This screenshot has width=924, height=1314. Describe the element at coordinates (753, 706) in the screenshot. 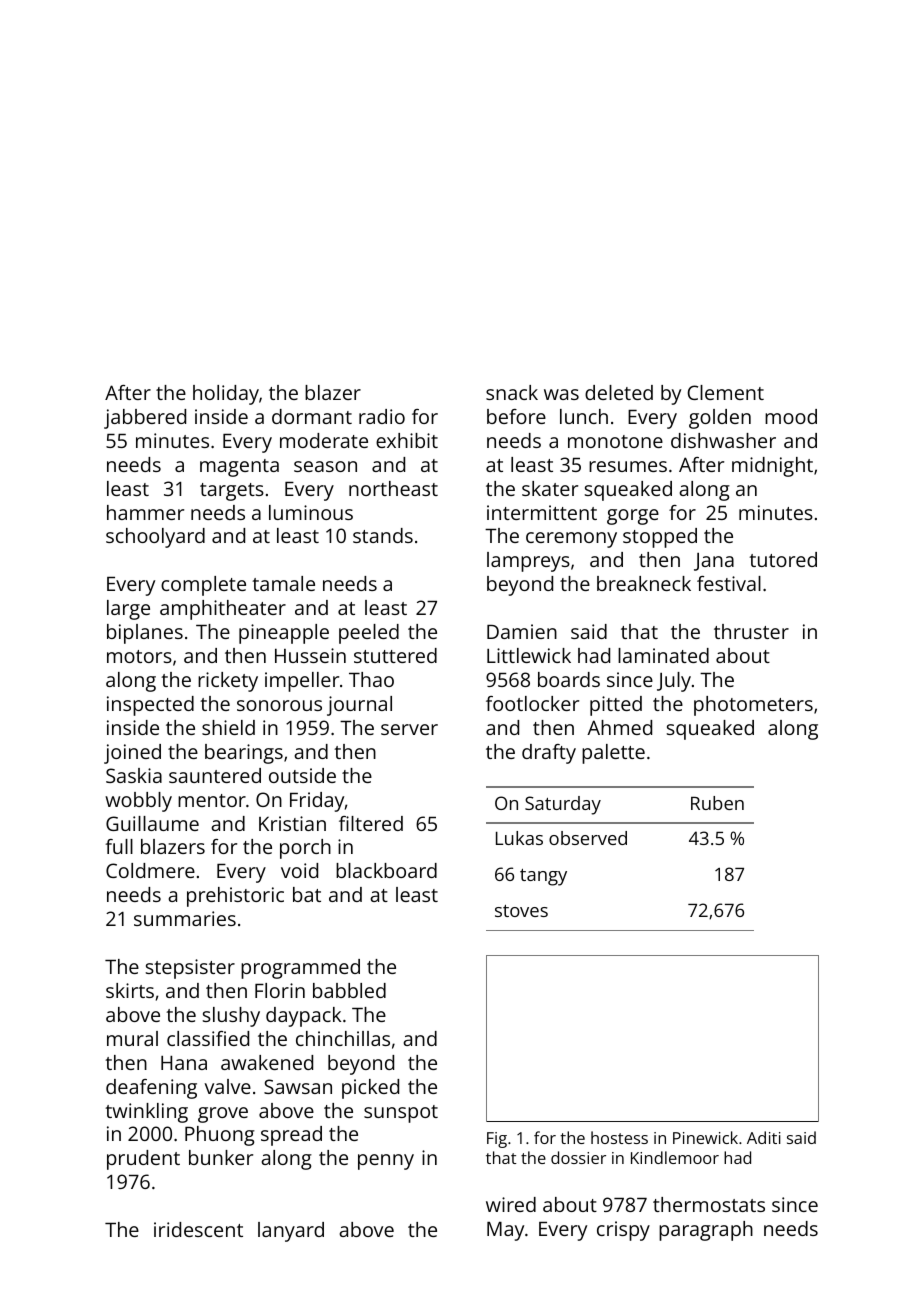

I see `photometers` at that location.
